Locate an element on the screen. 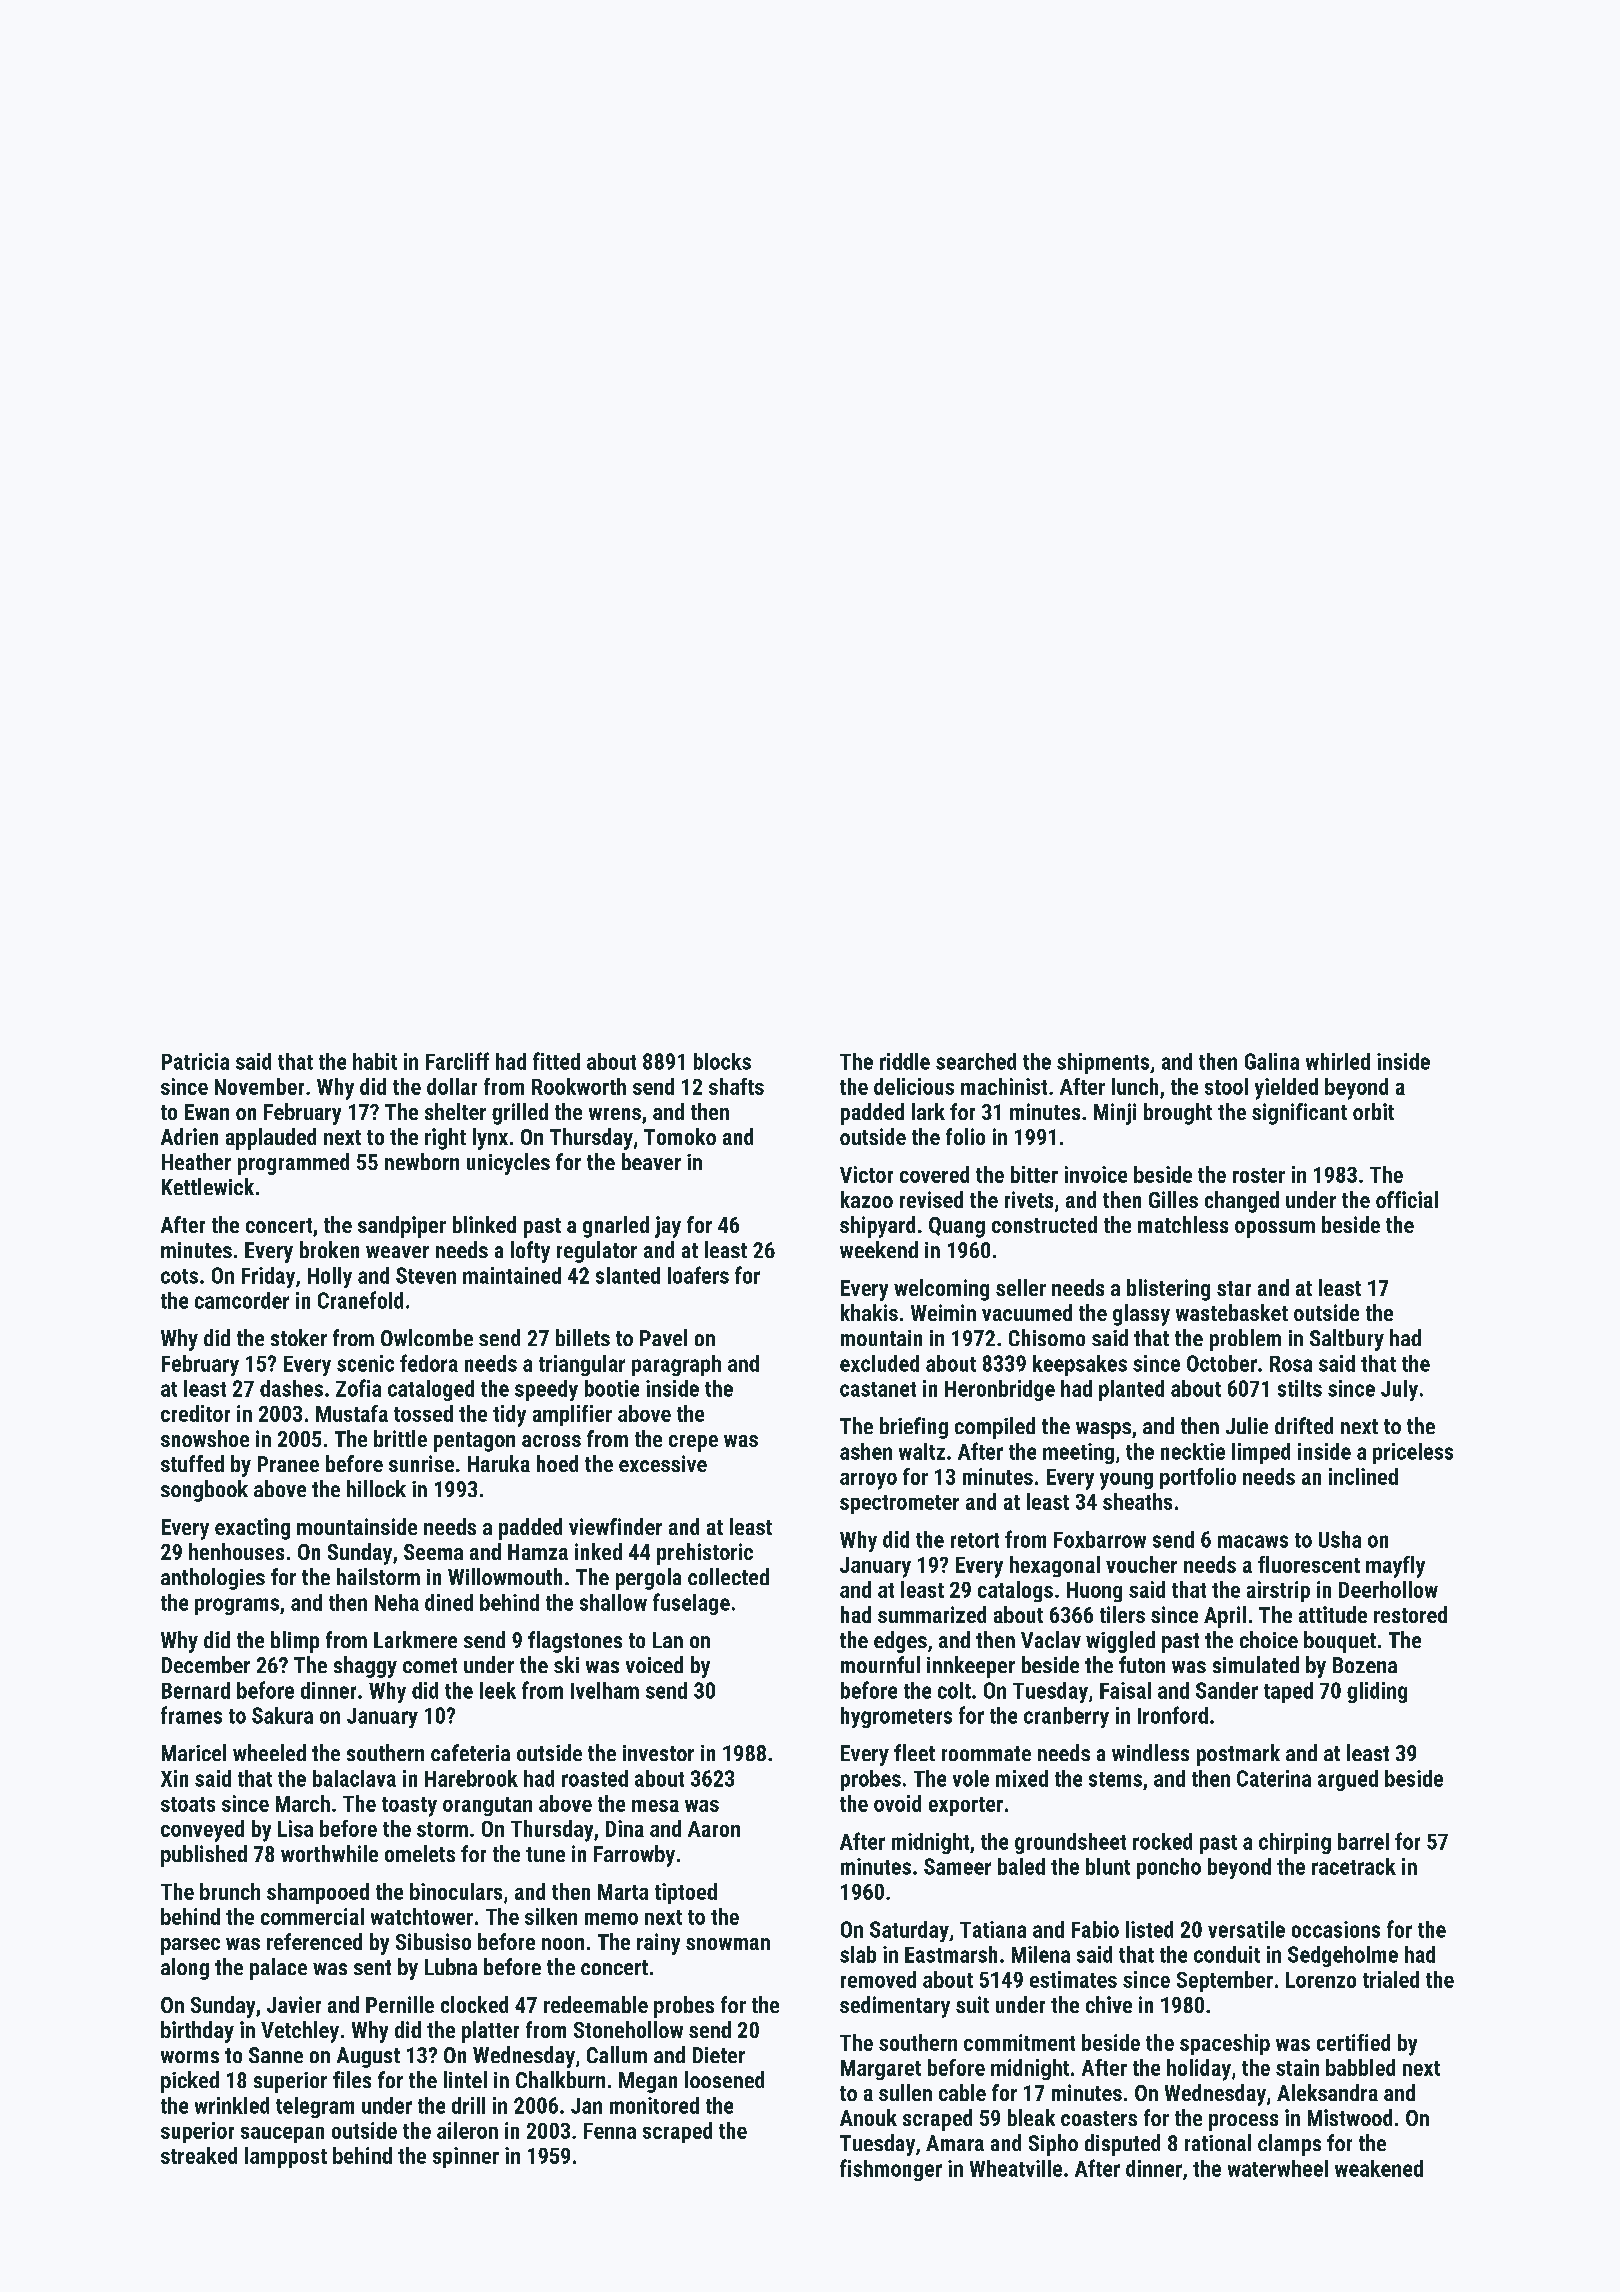 This screenshot has height=2292, width=1620. blocks is located at coordinates (722, 1061).
